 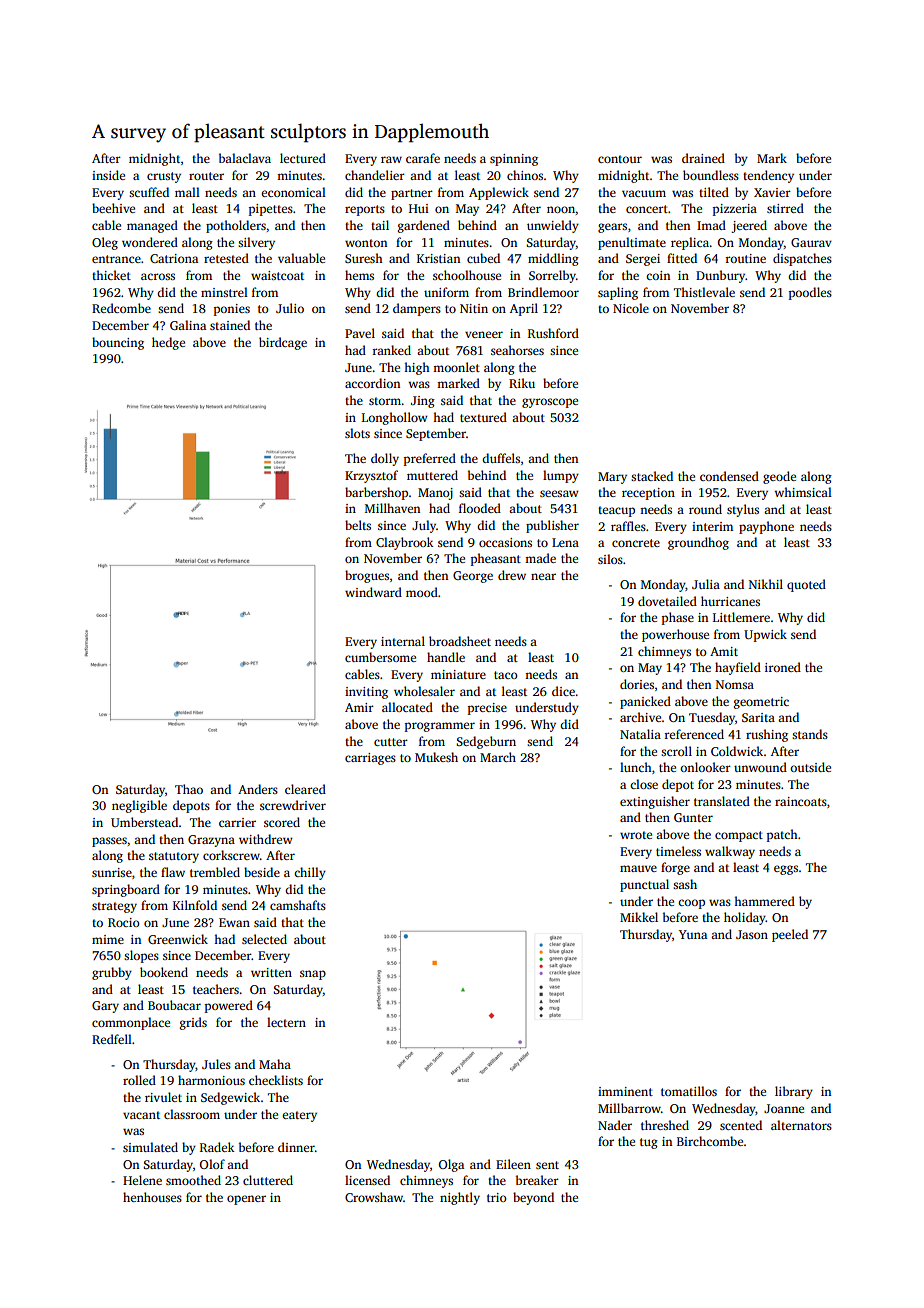 I want to click on concert, so click(x=647, y=209).
